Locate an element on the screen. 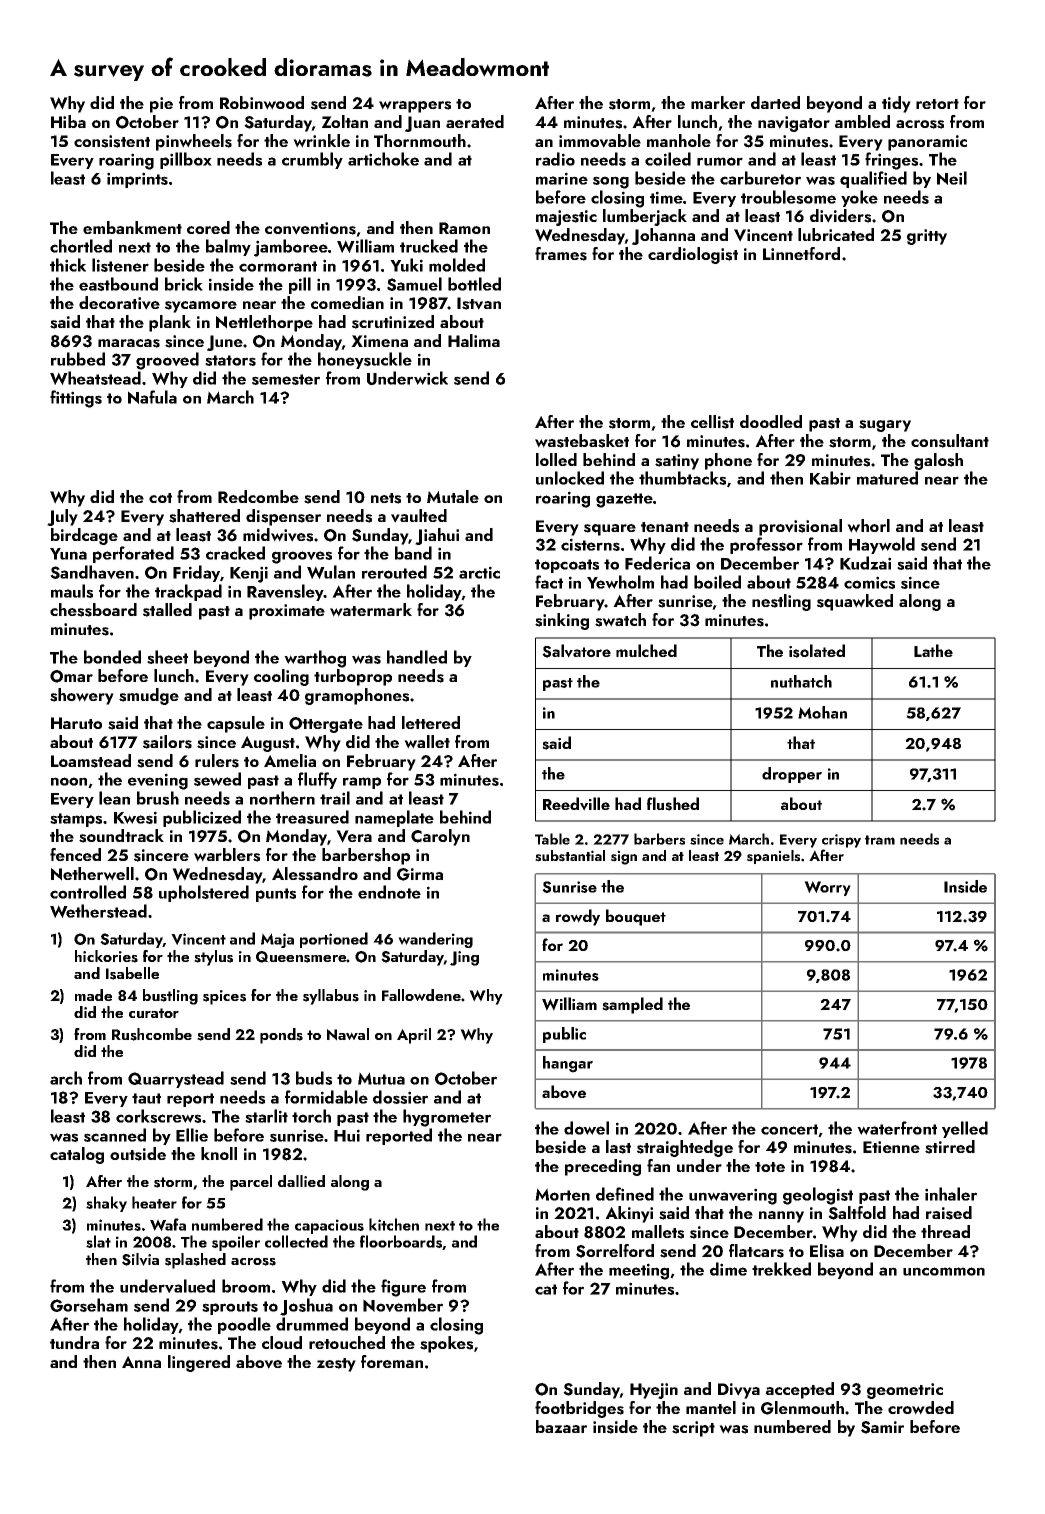  proximate is located at coordinates (287, 612).
